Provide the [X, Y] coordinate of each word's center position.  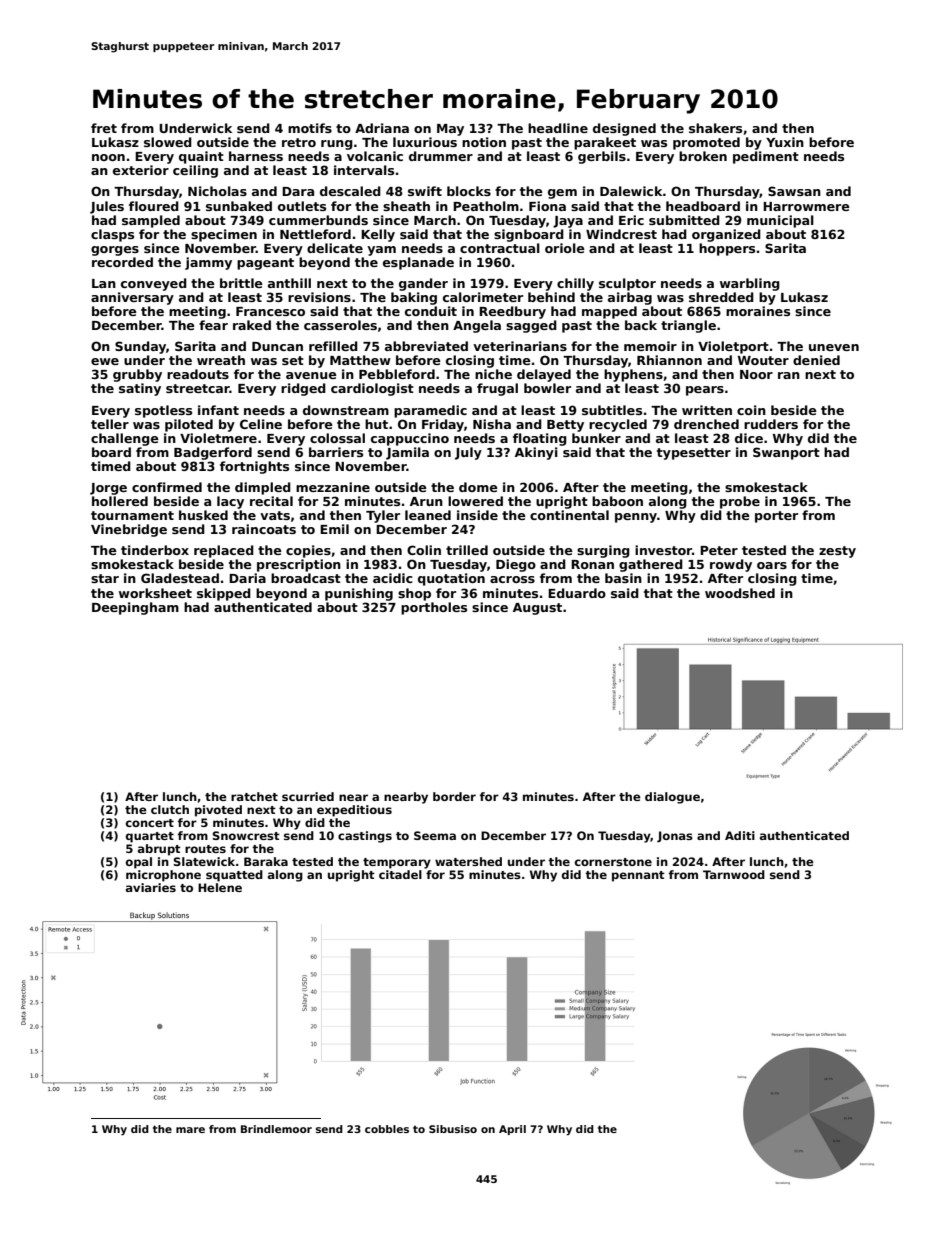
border [454, 796]
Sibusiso [453, 1129]
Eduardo [577, 593]
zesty [837, 552]
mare [190, 1130]
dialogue [672, 798]
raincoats [264, 529]
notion [484, 142]
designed [624, 129]
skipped [224, 594]
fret [104, 128]
